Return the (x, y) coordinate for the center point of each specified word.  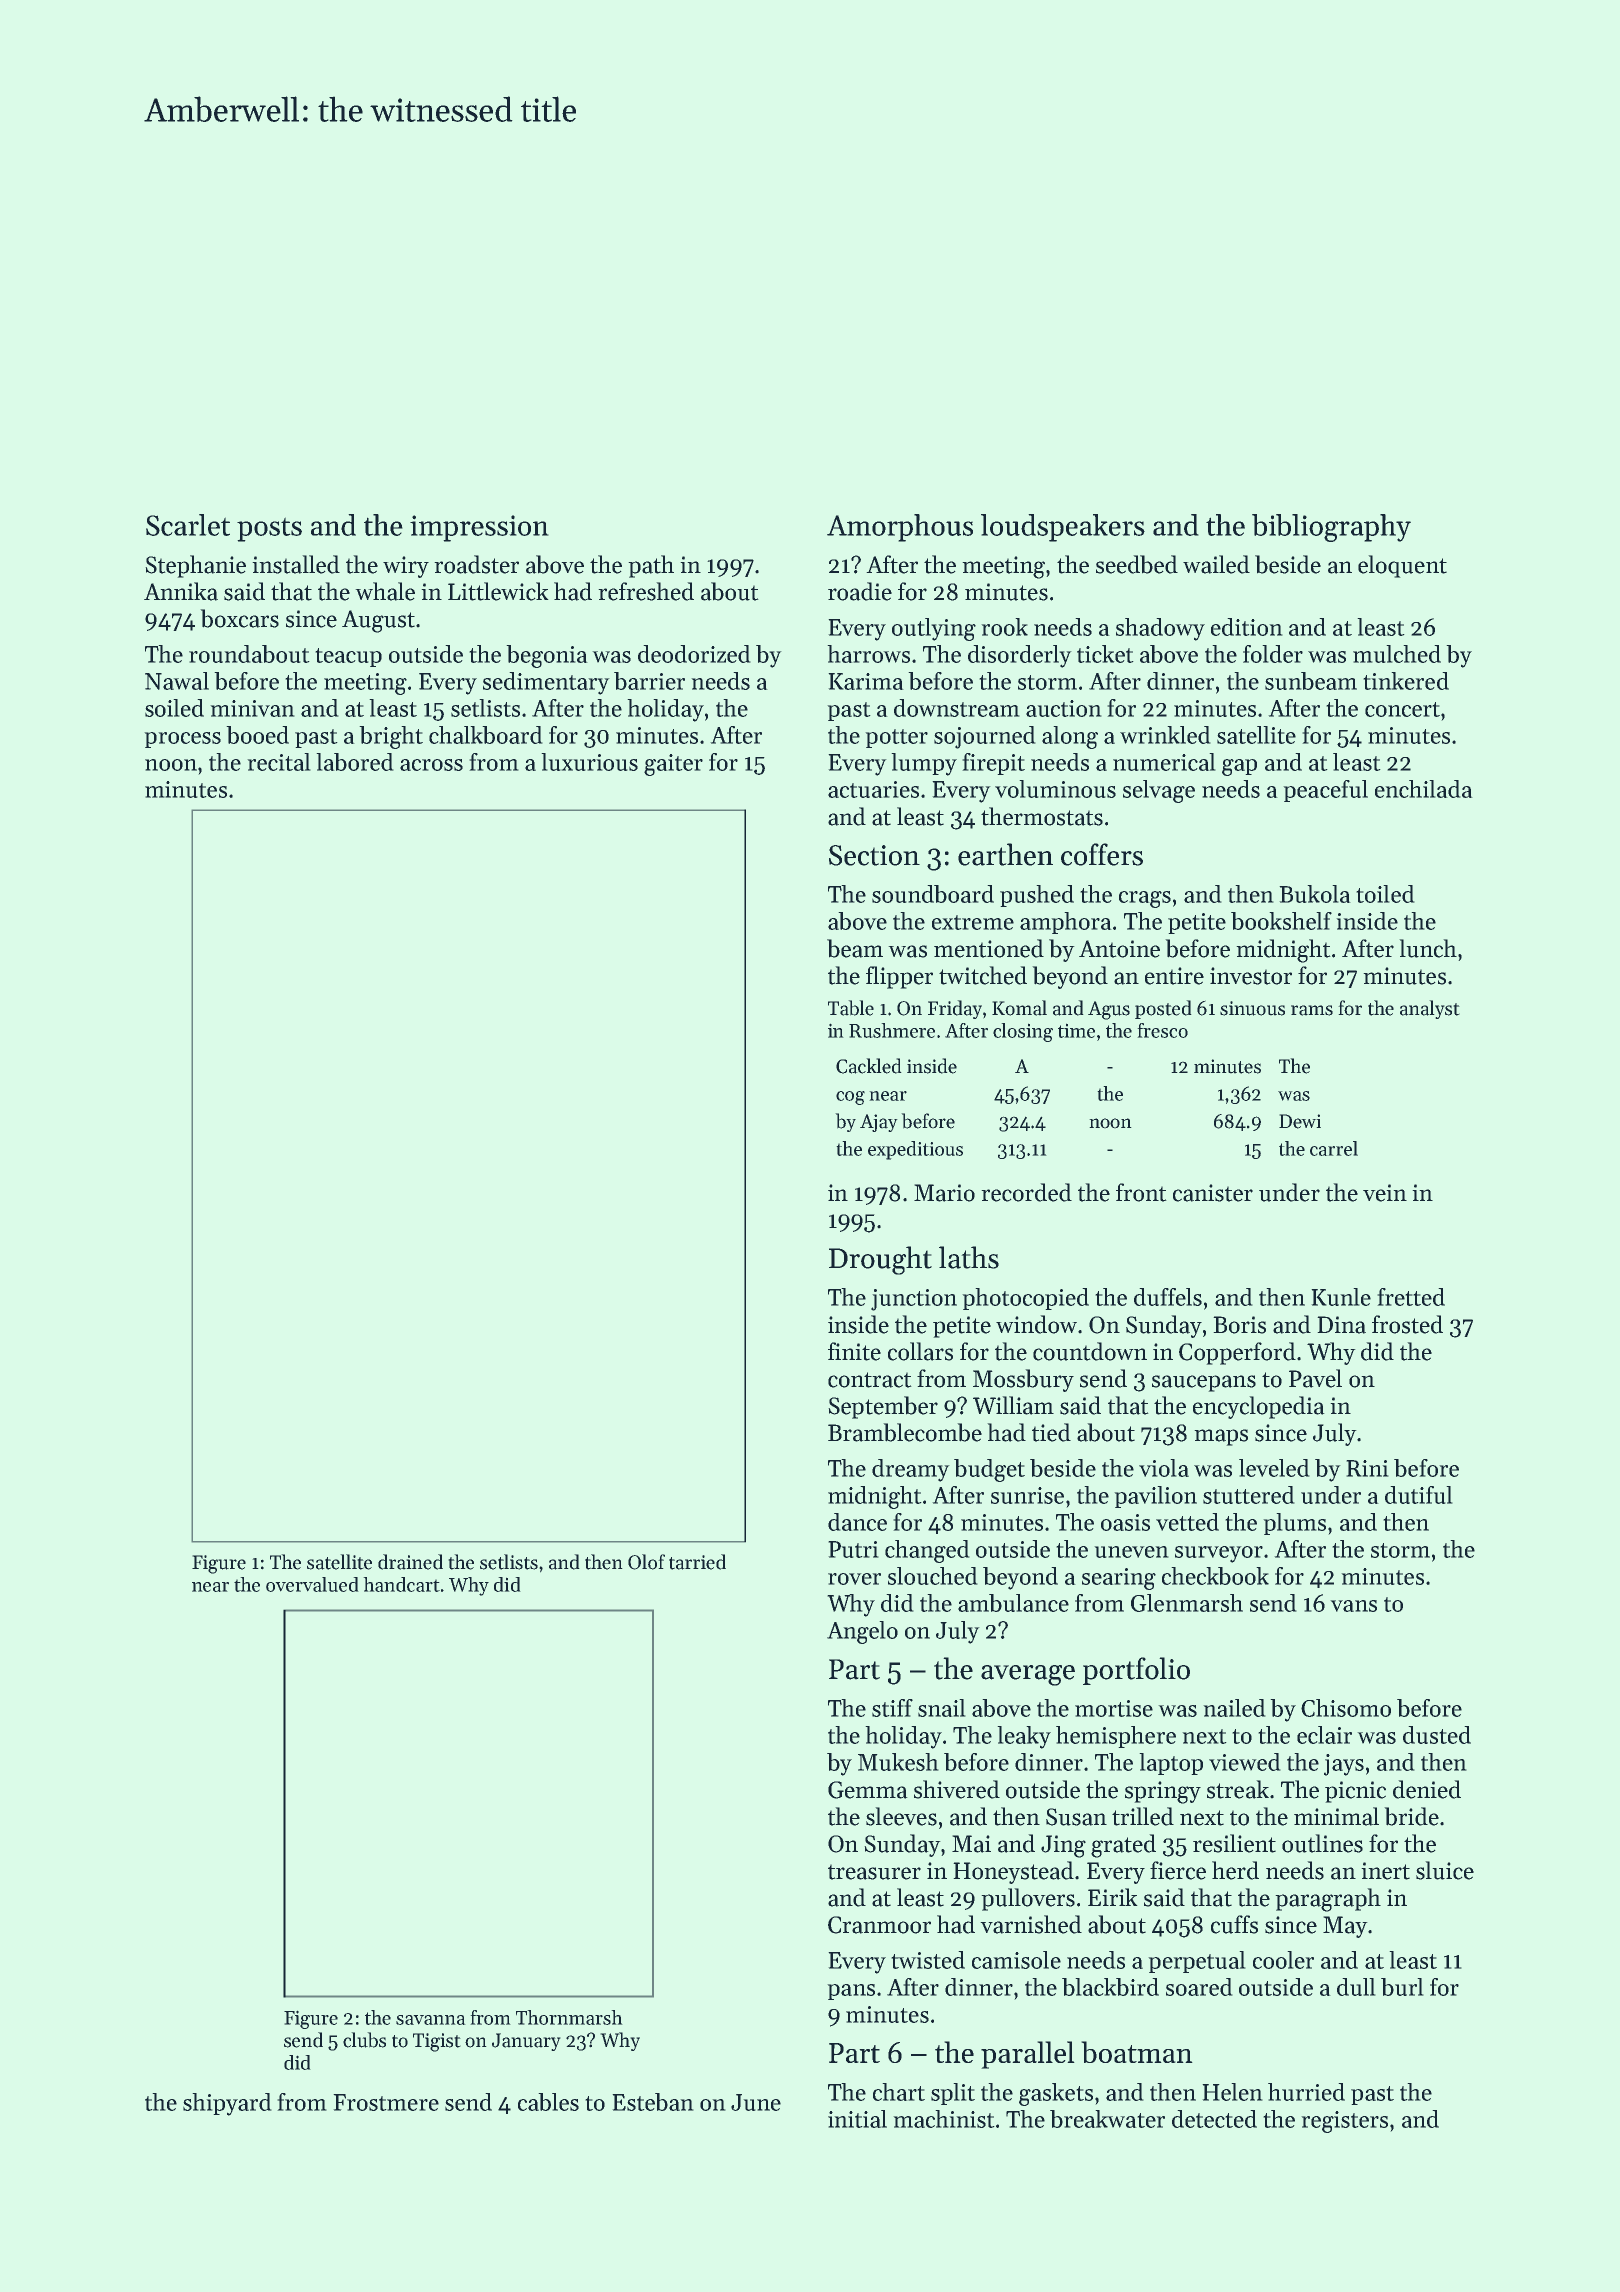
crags (1145, 899)
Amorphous (900, 528)
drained (410, 1562)
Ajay (879, 1123)
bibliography (1331, 528)
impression (479, 528)
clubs (364, 2040)
